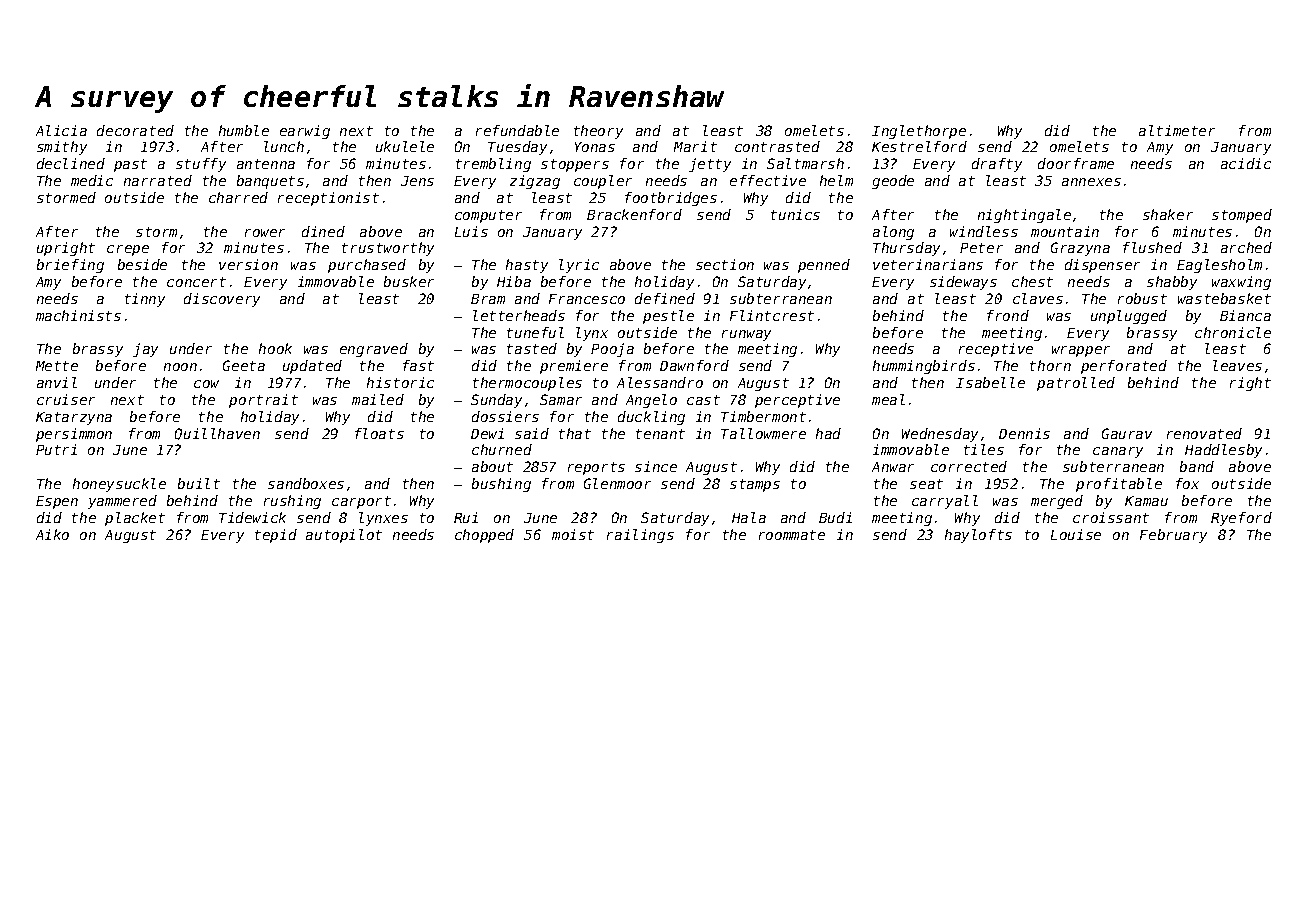 The width and height of the screenshot is (1308, 924). What do you see at coordinates (388, 249) in the screenshot?
I see `trustworthy` at bounding box center [388, 249].
